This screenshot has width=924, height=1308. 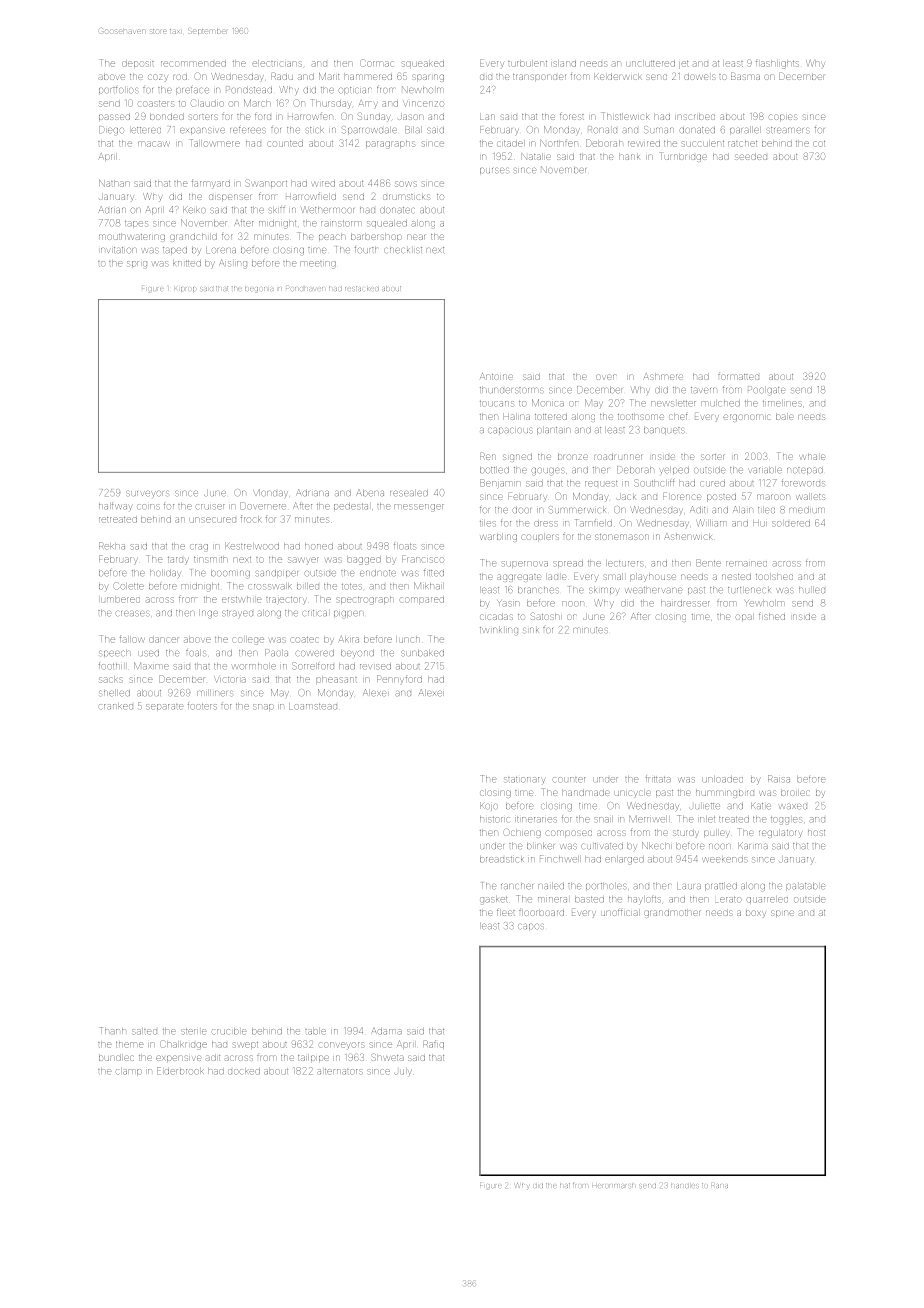 What do you see at coordinates (244, 1072) in the screenshot?
I see `docked` at bounding box center [244, 1072].
